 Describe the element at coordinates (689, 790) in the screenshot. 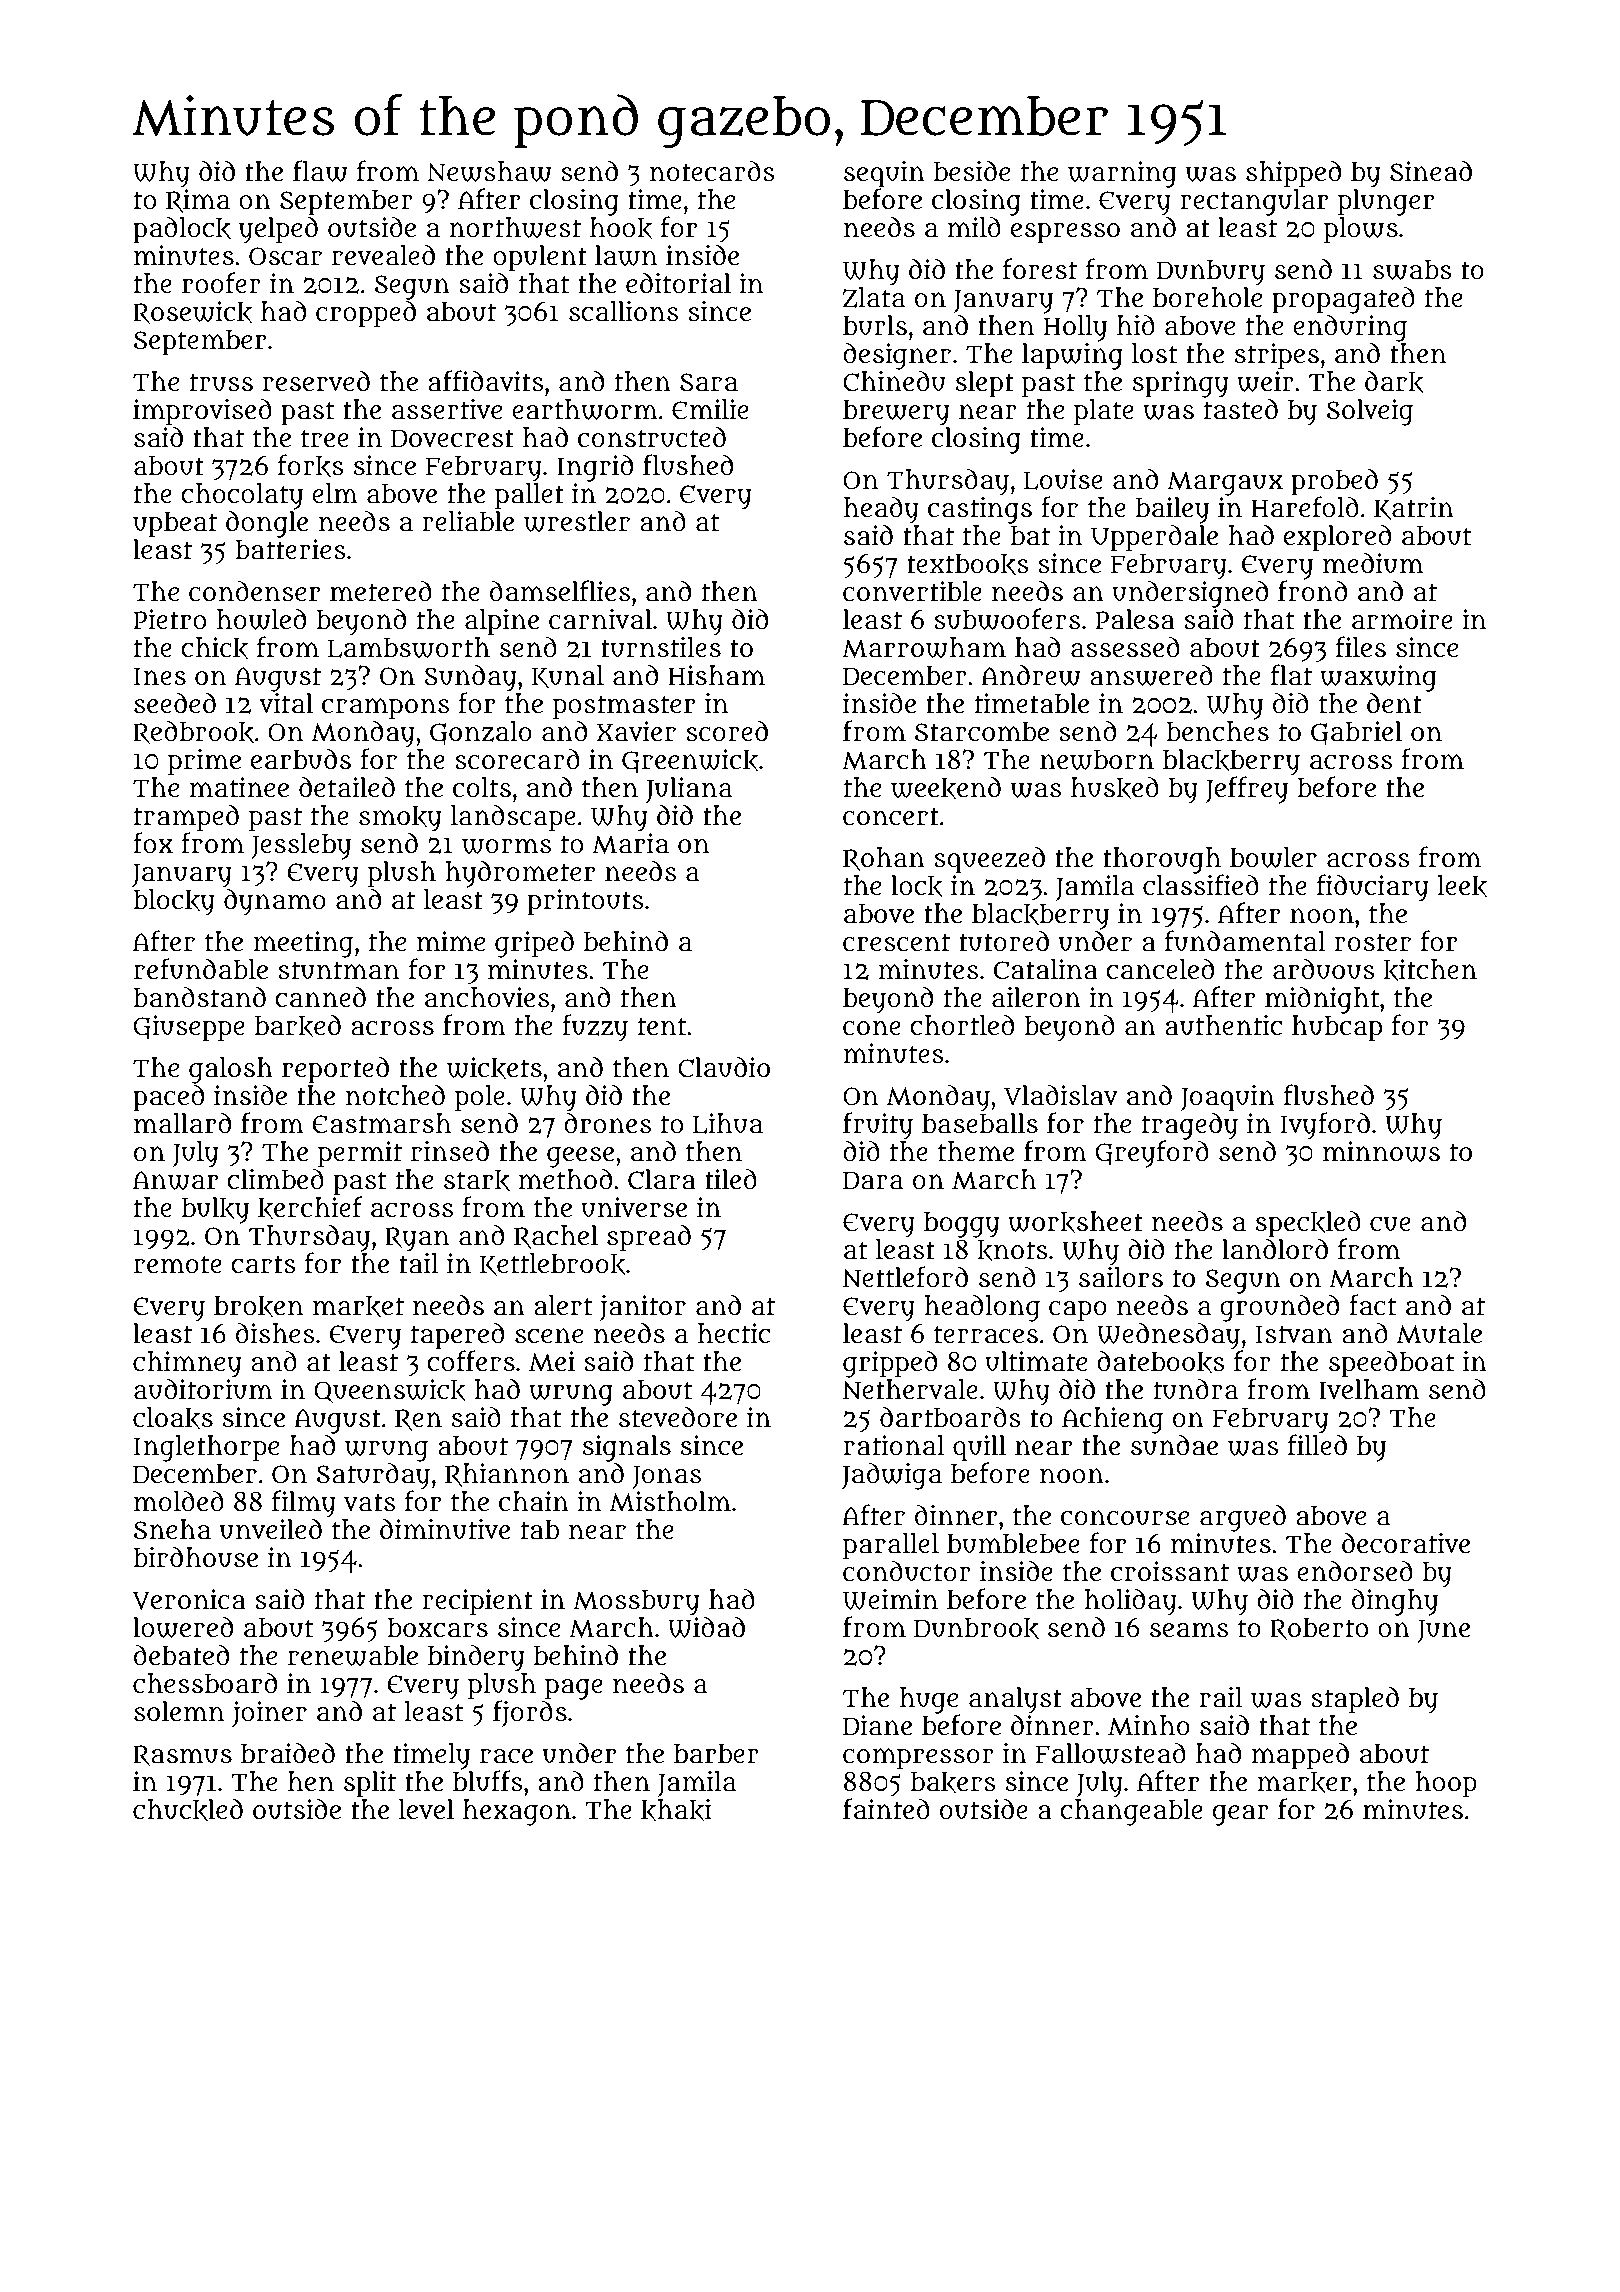

I see `Juliana` at that location.
